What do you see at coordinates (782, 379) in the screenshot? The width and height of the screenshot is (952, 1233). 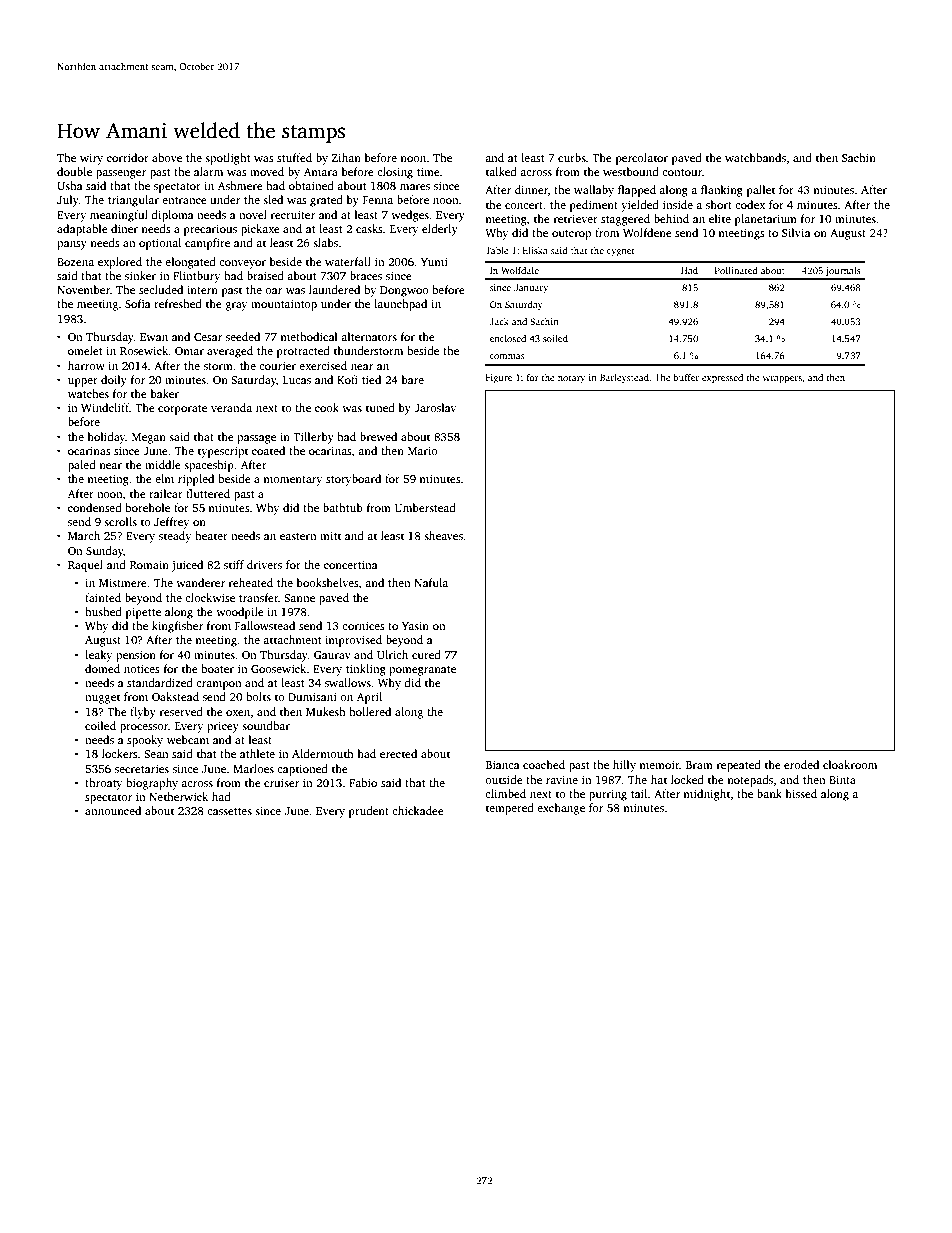 I see `wrappers` at bounding box center [782, 379].
